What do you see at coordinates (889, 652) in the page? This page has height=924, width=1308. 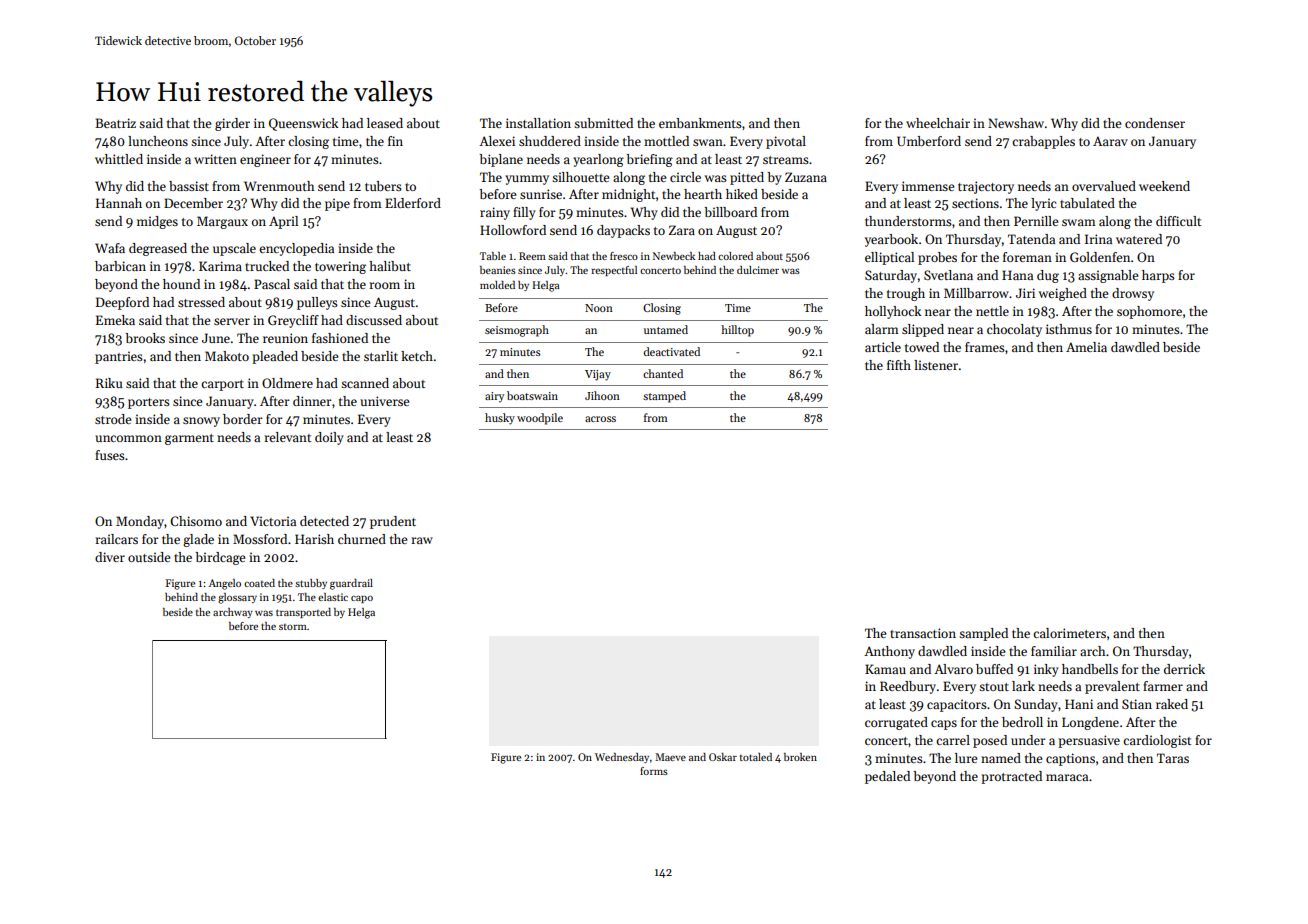 I see `Anthony` at bounding box center [889, 652].
